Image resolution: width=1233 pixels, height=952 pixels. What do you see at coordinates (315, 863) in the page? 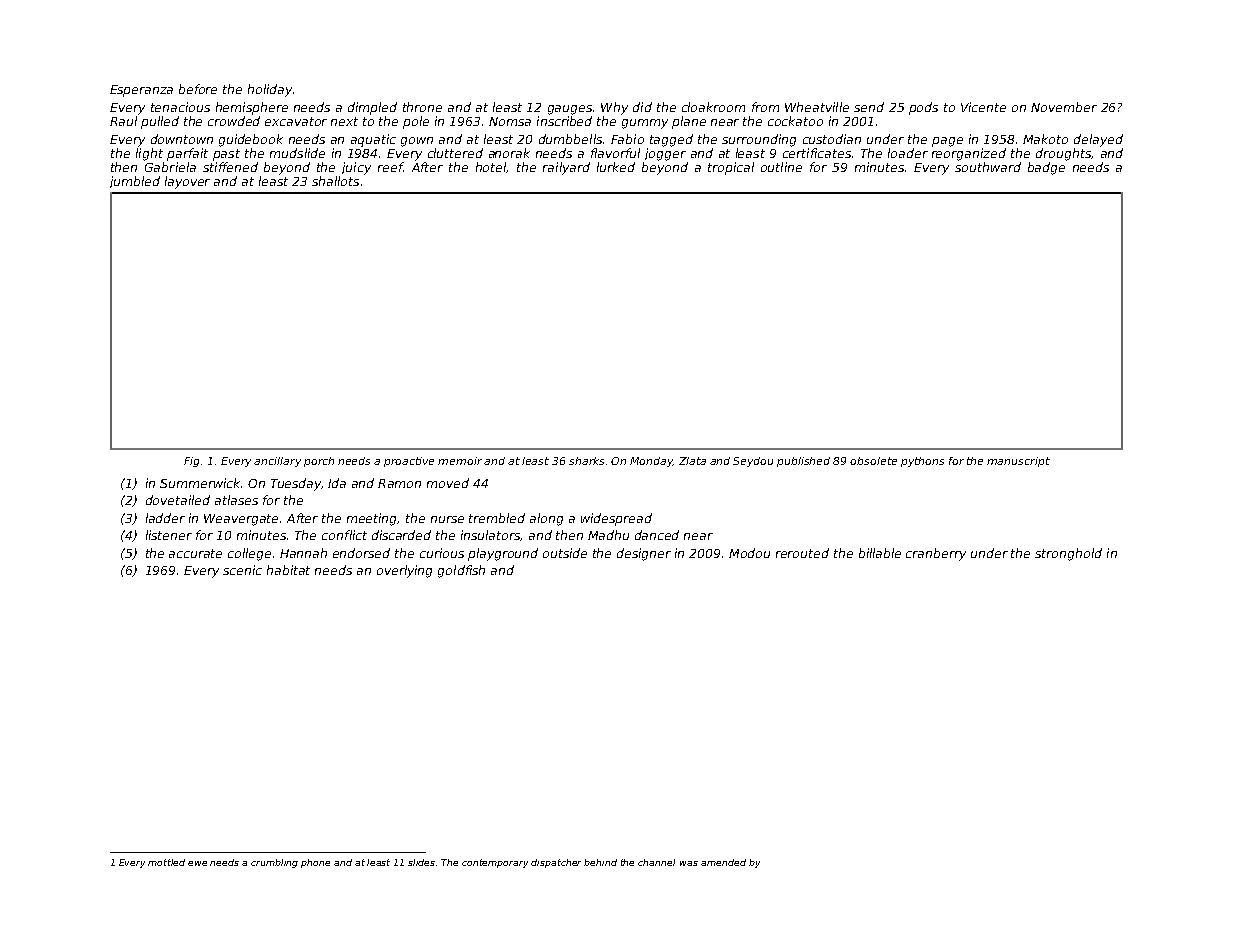
I see `phone` at bounding box center [315, 863].
